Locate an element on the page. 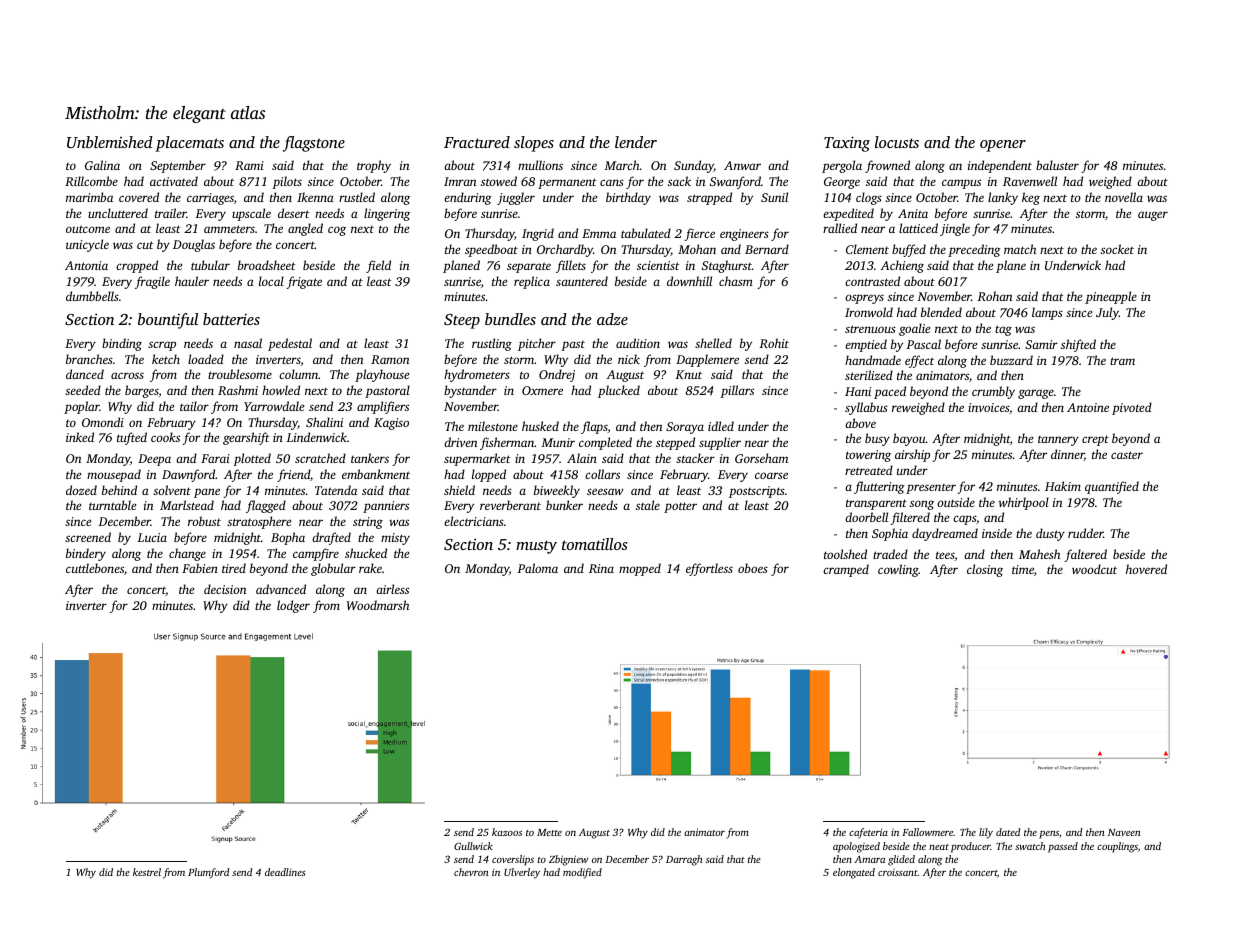 This page has height=952, width=1233. deadlines is located at coordinates (285, 872).
